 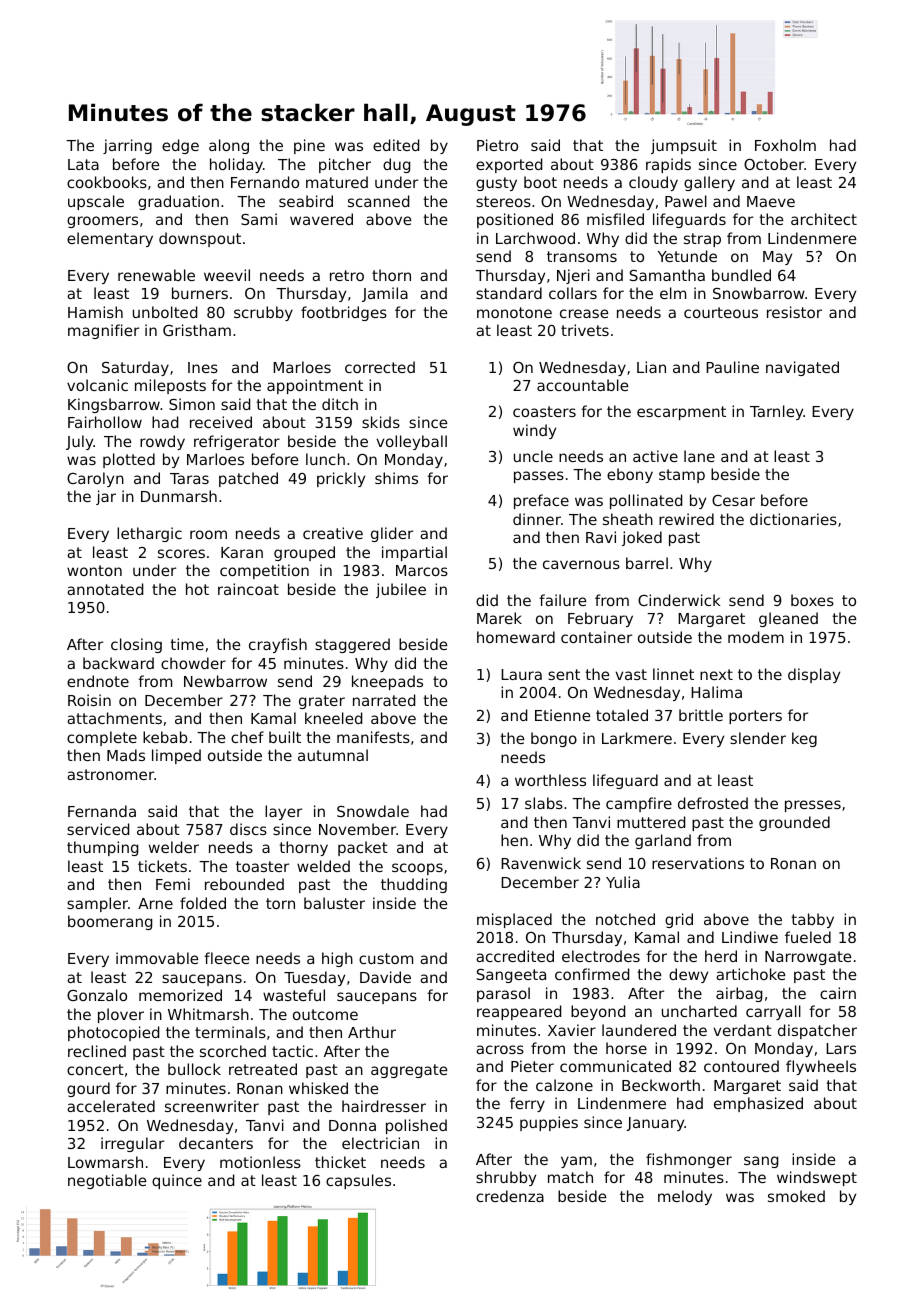 I want to click on credenza, so click(x=510, y=1196).
